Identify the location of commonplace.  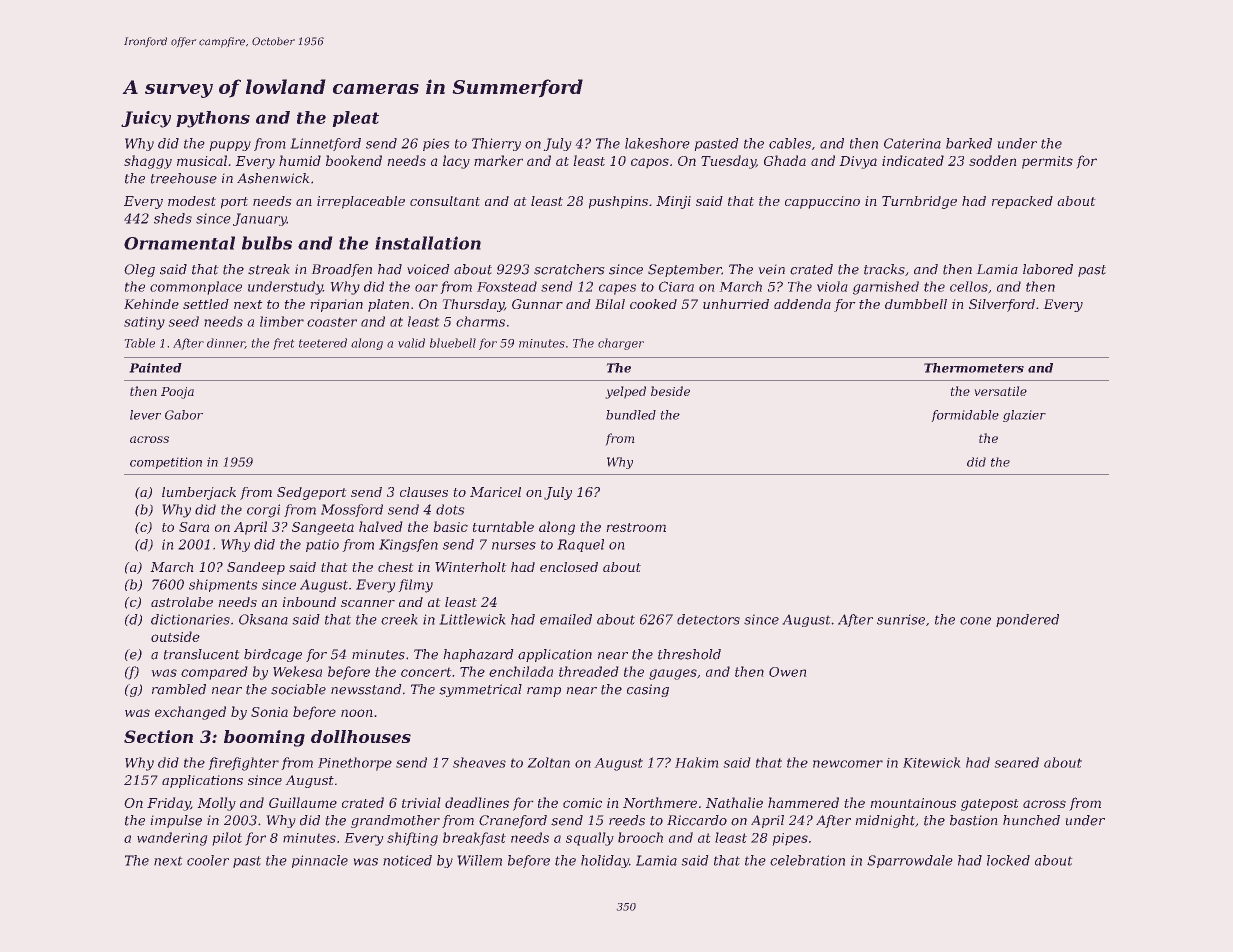
(196, 288).
